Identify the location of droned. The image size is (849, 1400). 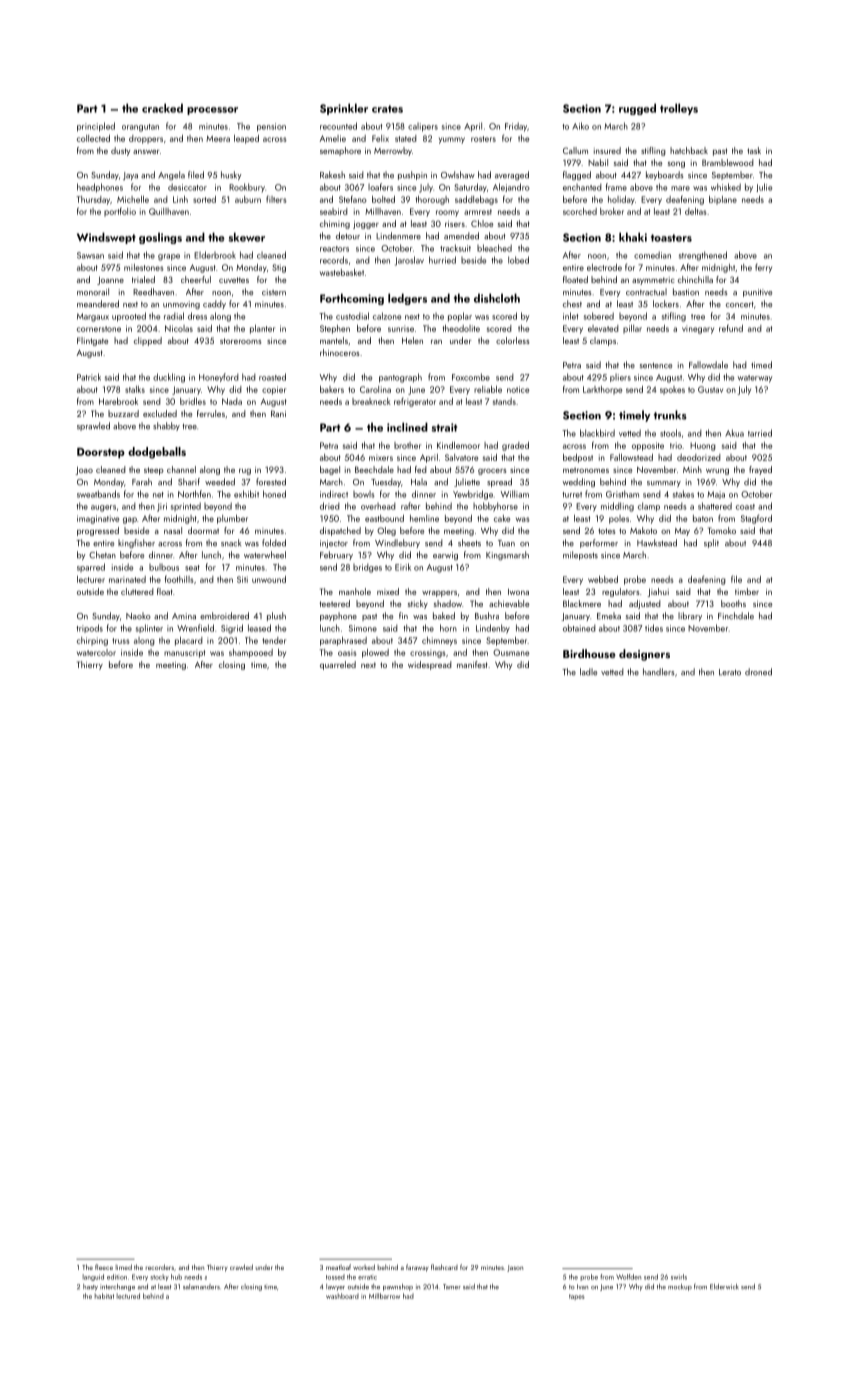
(758, 672).
